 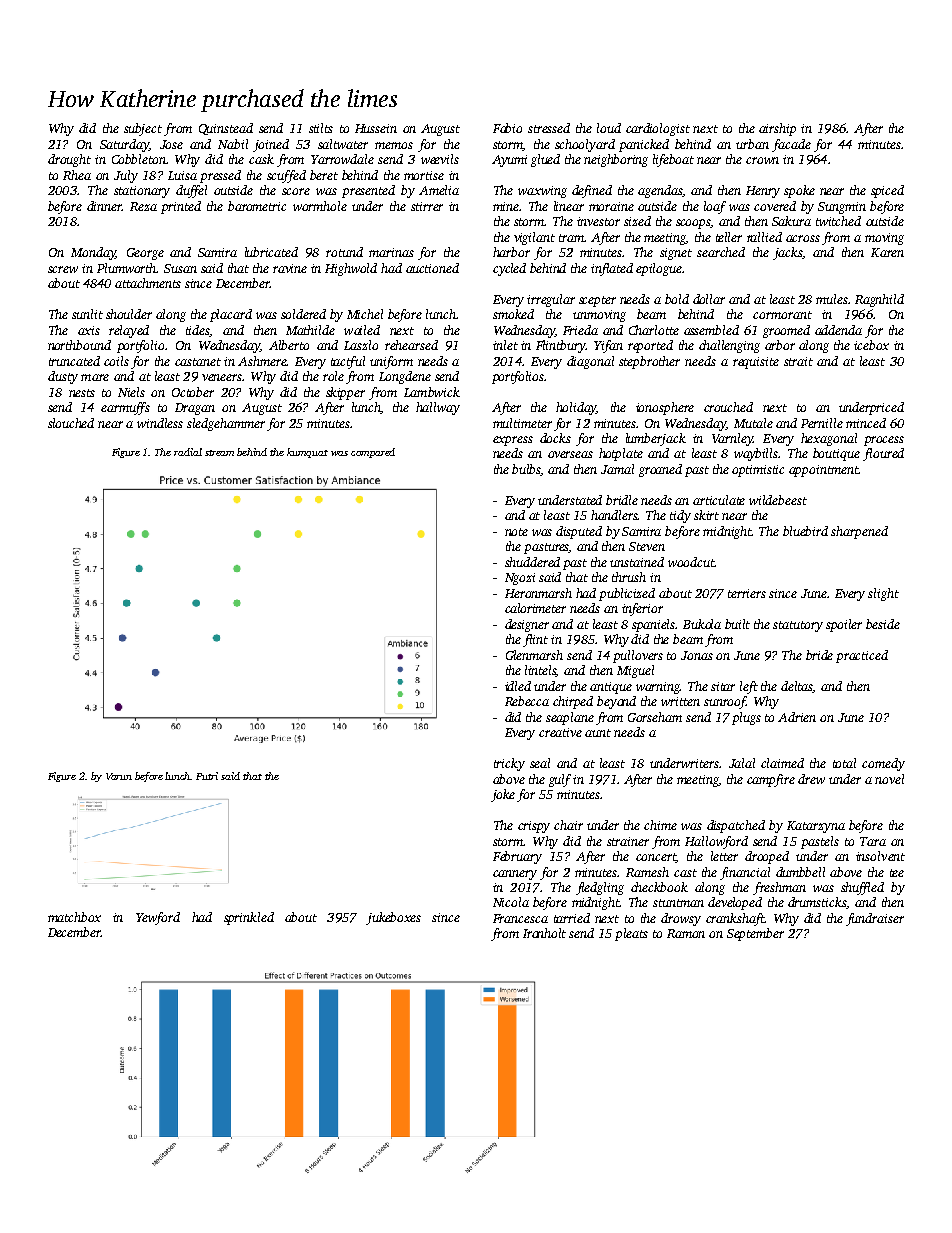 I want to click on slouched, so click(x=71, y=423).
